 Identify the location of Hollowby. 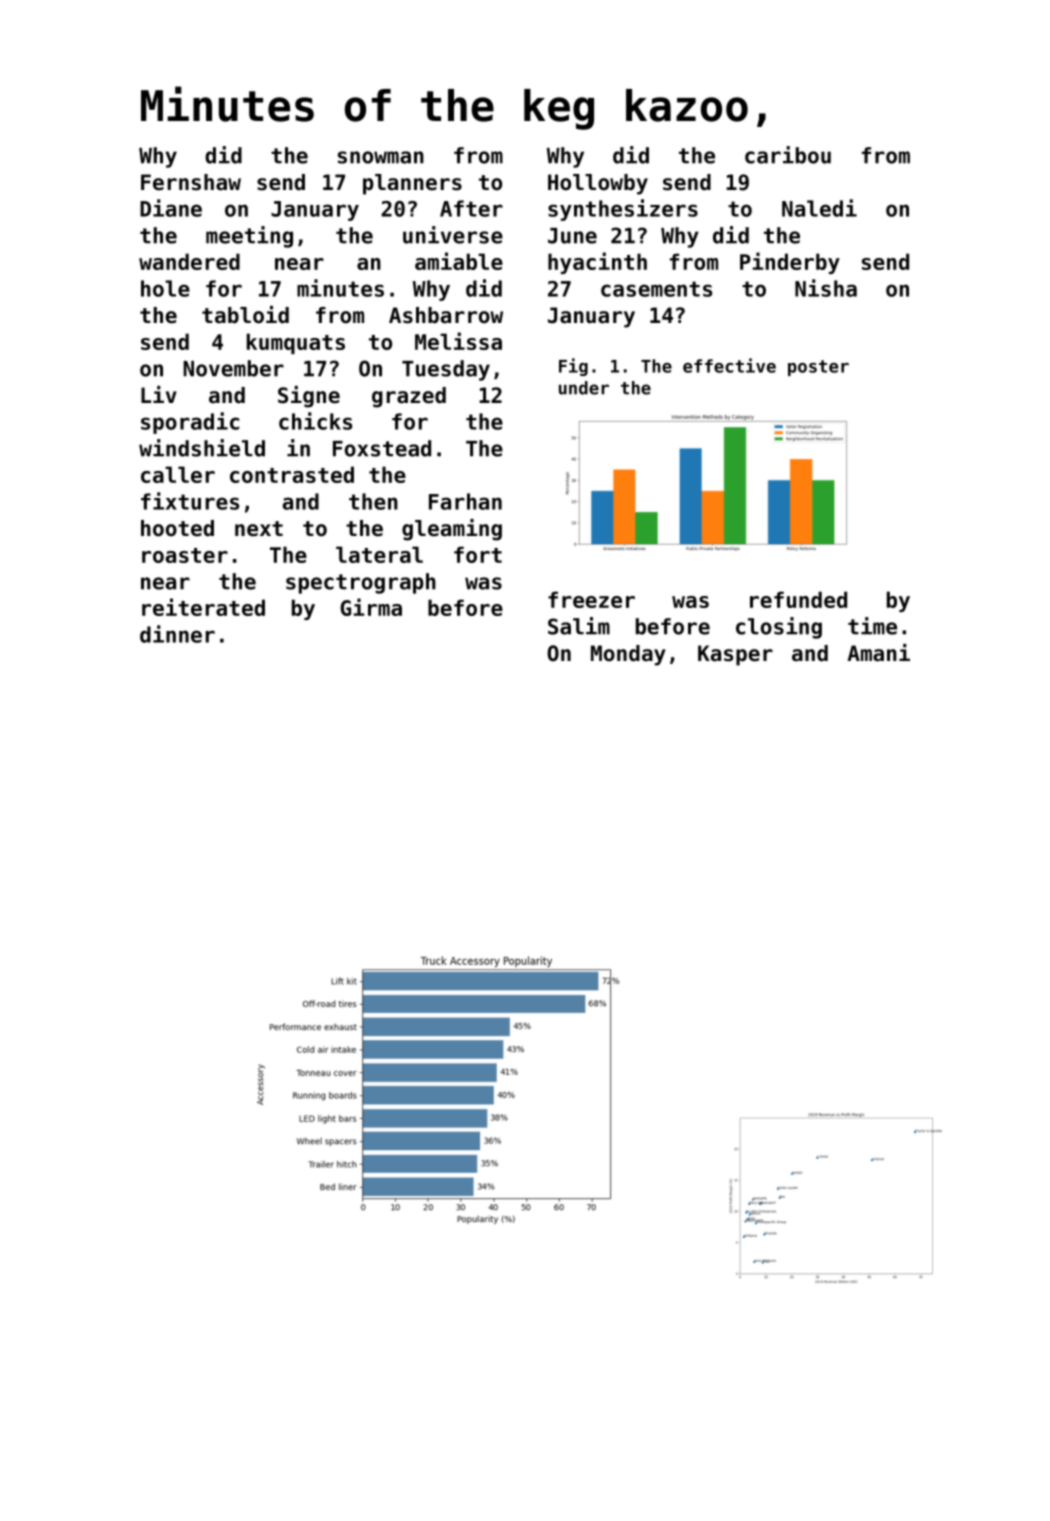
(598, 184).
